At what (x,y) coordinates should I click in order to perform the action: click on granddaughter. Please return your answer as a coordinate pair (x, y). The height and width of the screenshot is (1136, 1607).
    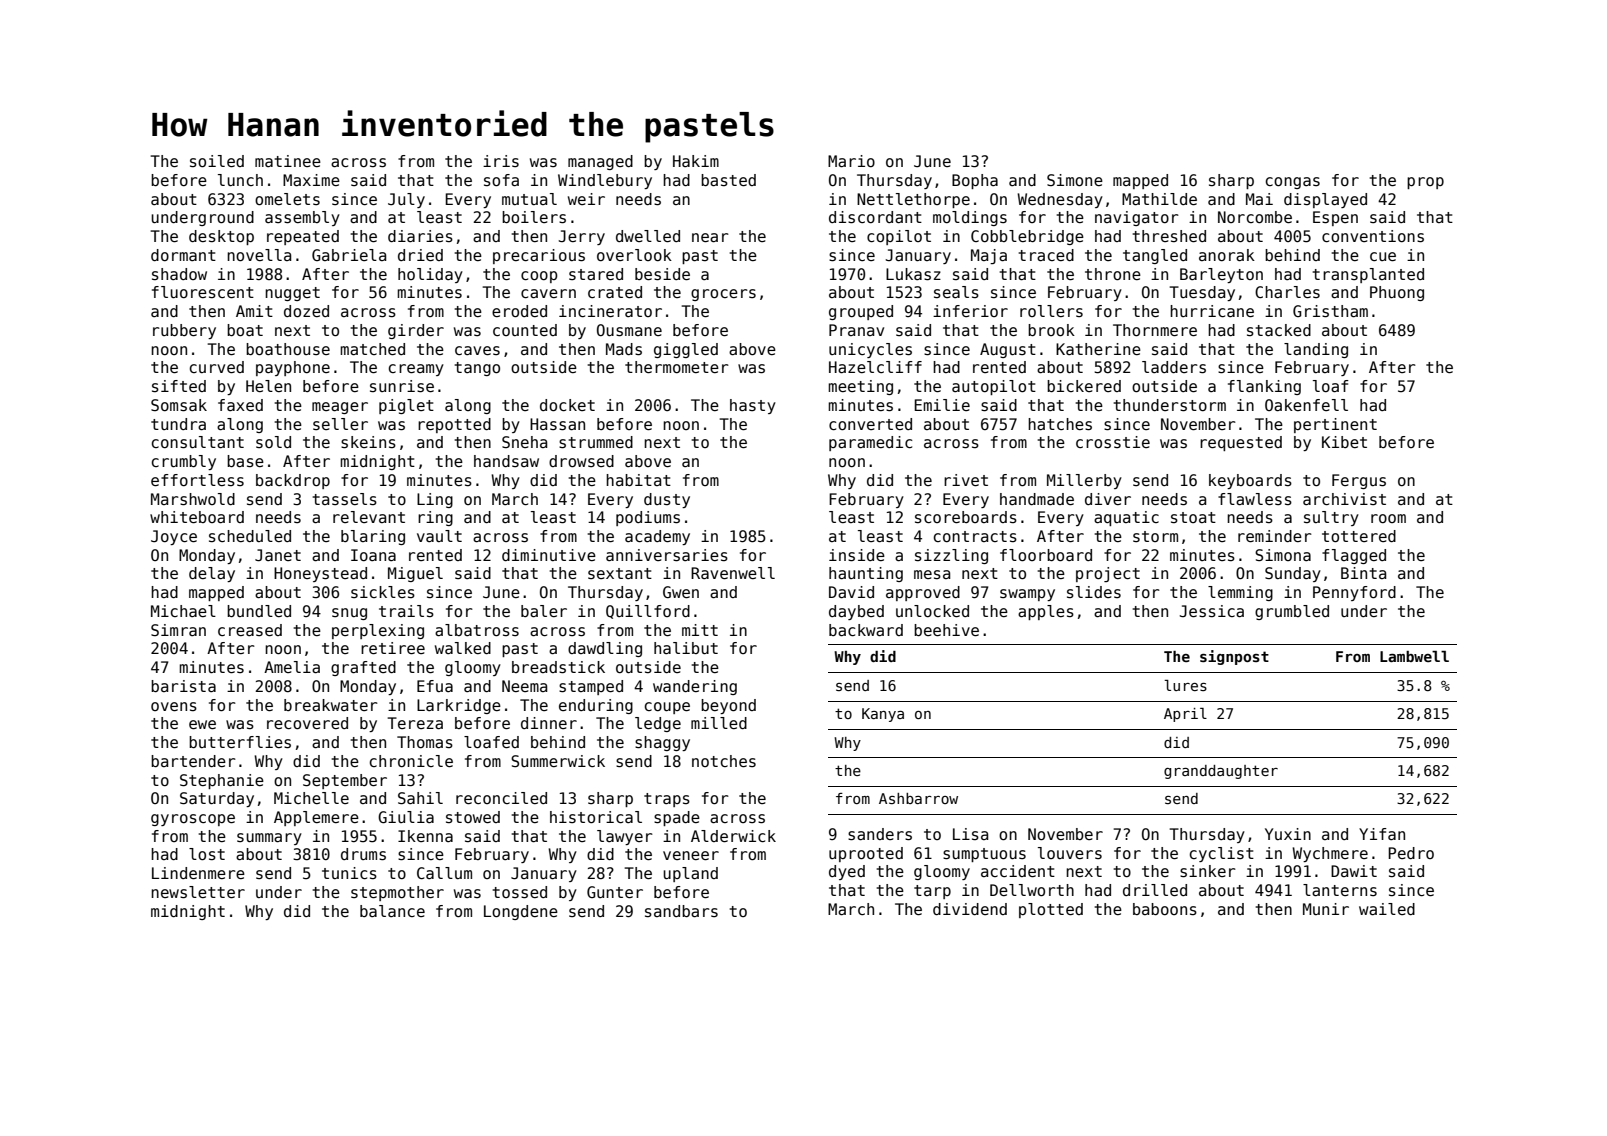
    Looking at the image, I should click on (1221, 772).
